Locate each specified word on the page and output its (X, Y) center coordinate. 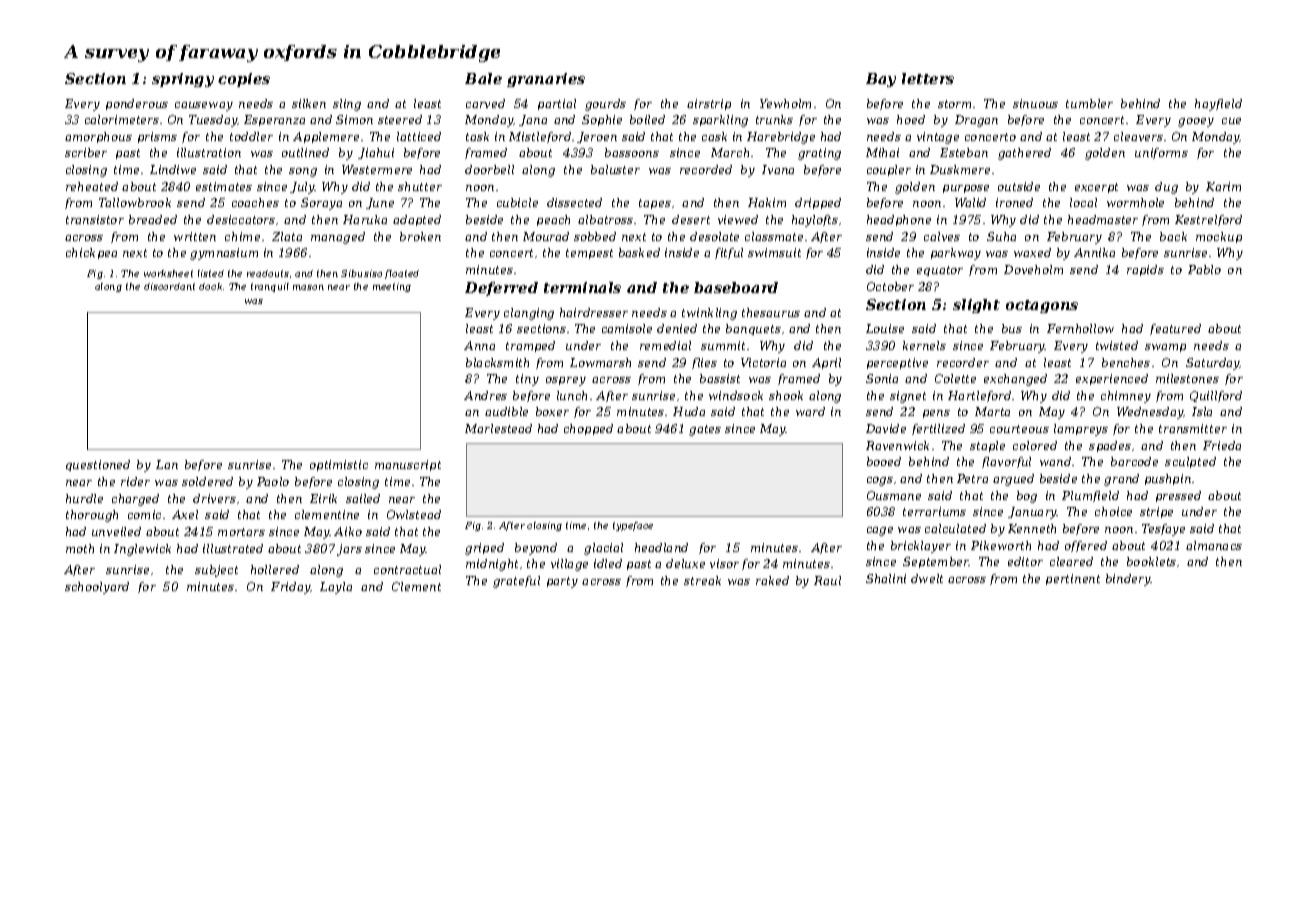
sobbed (595, 236)
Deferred (501, 289)
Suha (1001, 236)
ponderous (137, 104)
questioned (98, 465)
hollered (275, 569)
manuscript (408, 465)
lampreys (1081, 430)
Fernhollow (1080, 328)
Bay (881, 80)
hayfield (1218, 105)
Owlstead (414, 514)
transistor (95, 219)
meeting (392, 287)
